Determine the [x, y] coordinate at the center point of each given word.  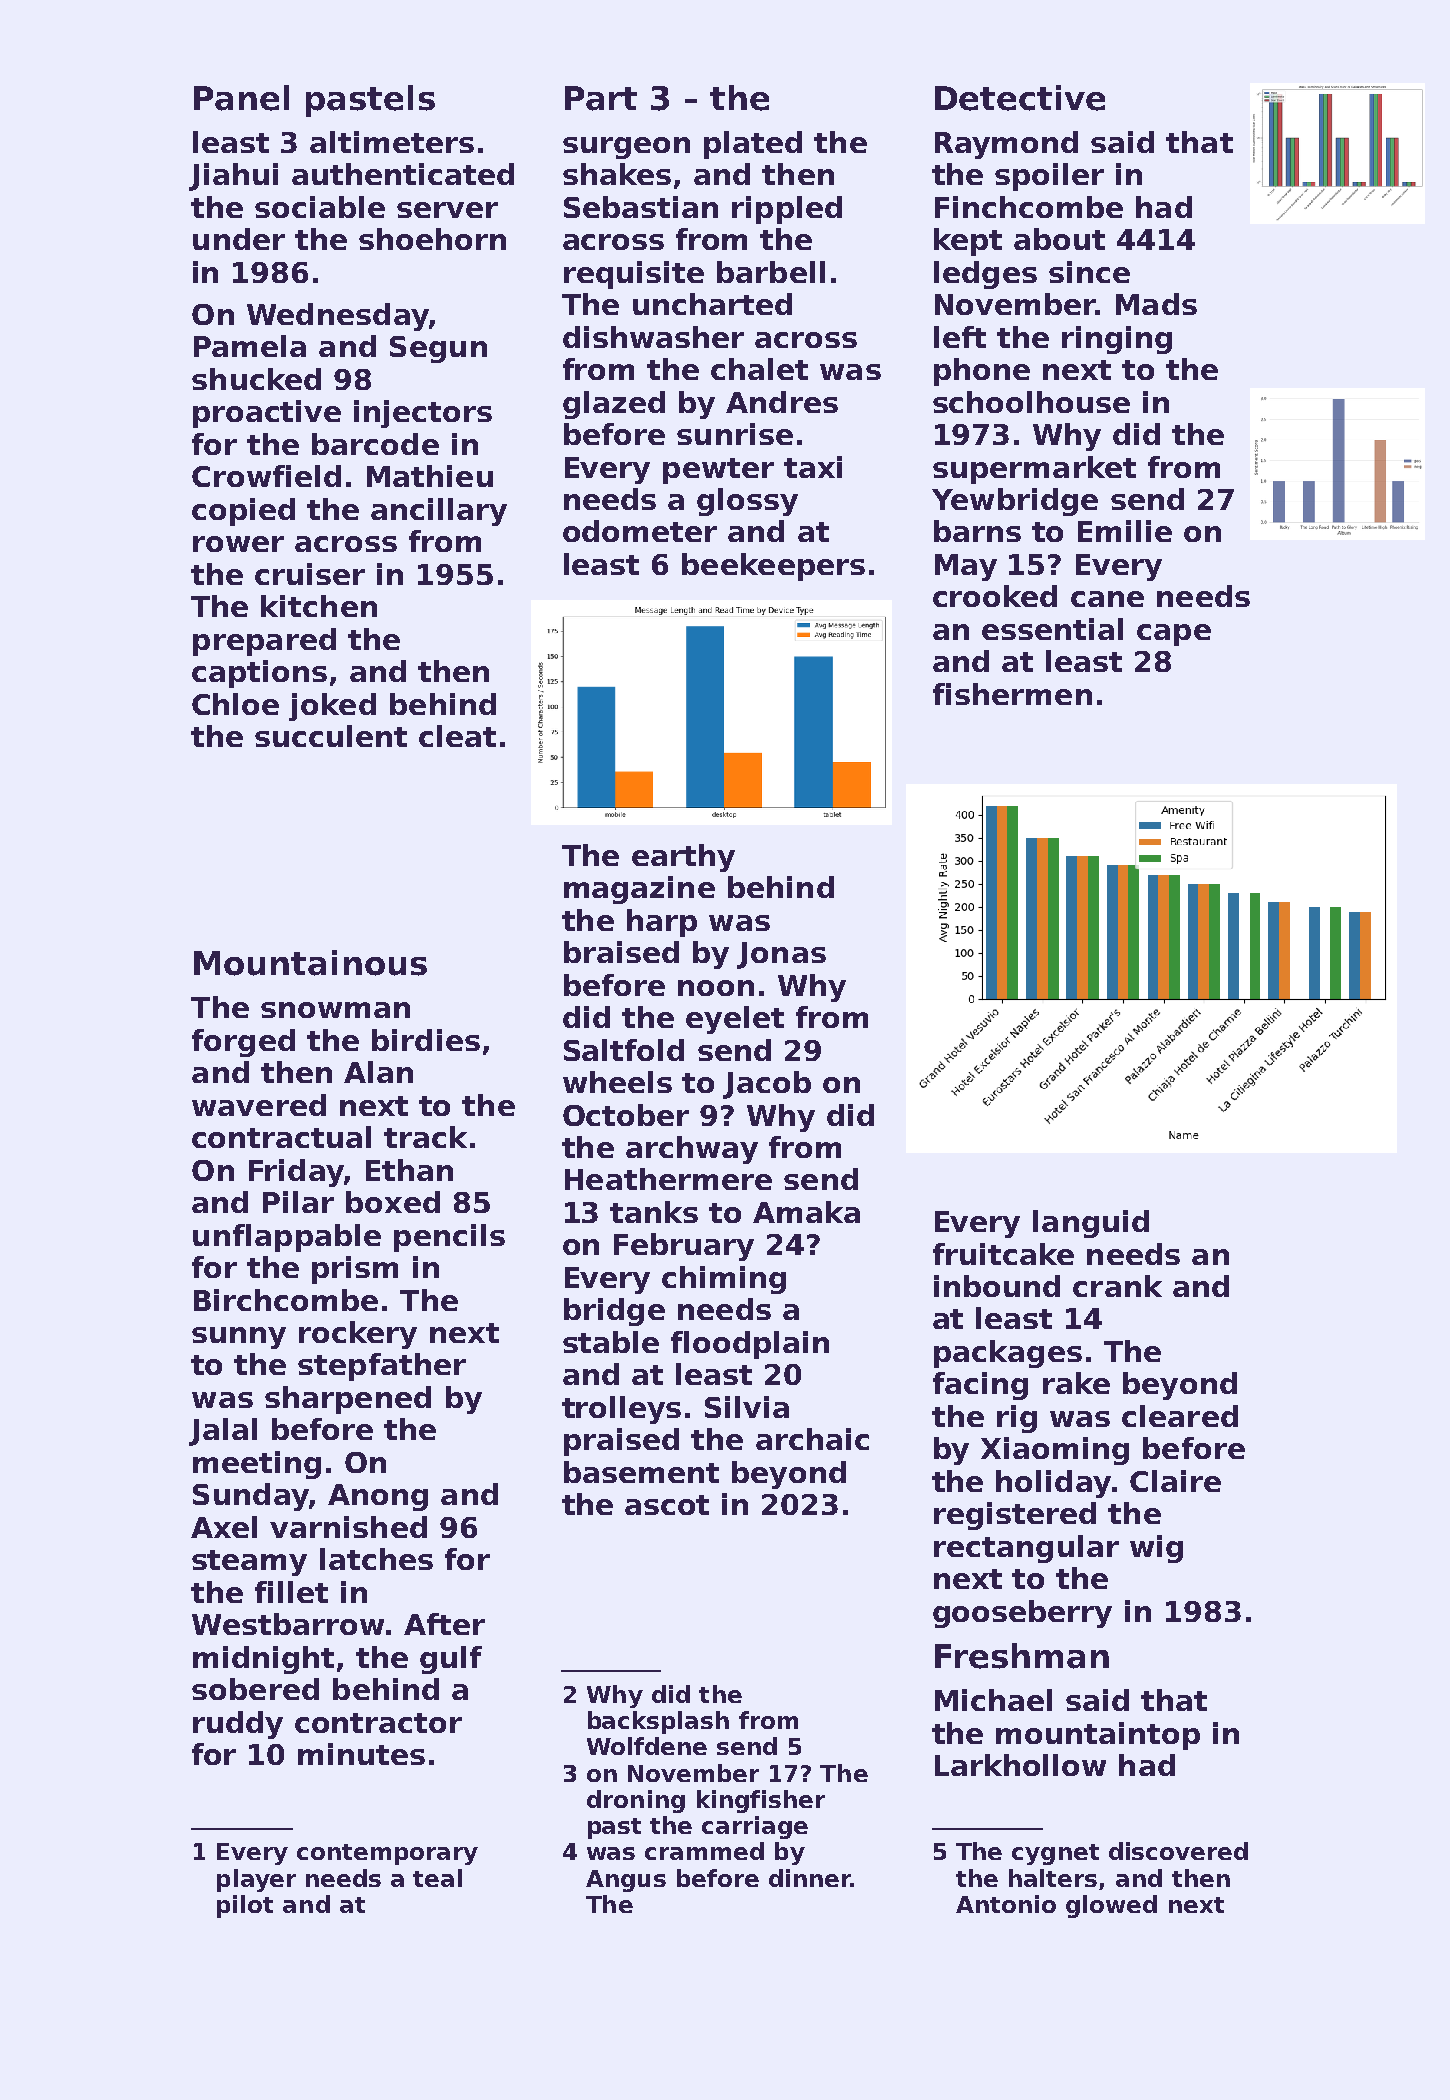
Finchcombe [1029, 207]
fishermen [1012, 694]
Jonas [781, 955]
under [239, 239]
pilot [245, 1906]
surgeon [626, 148]
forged [243, 1043]
